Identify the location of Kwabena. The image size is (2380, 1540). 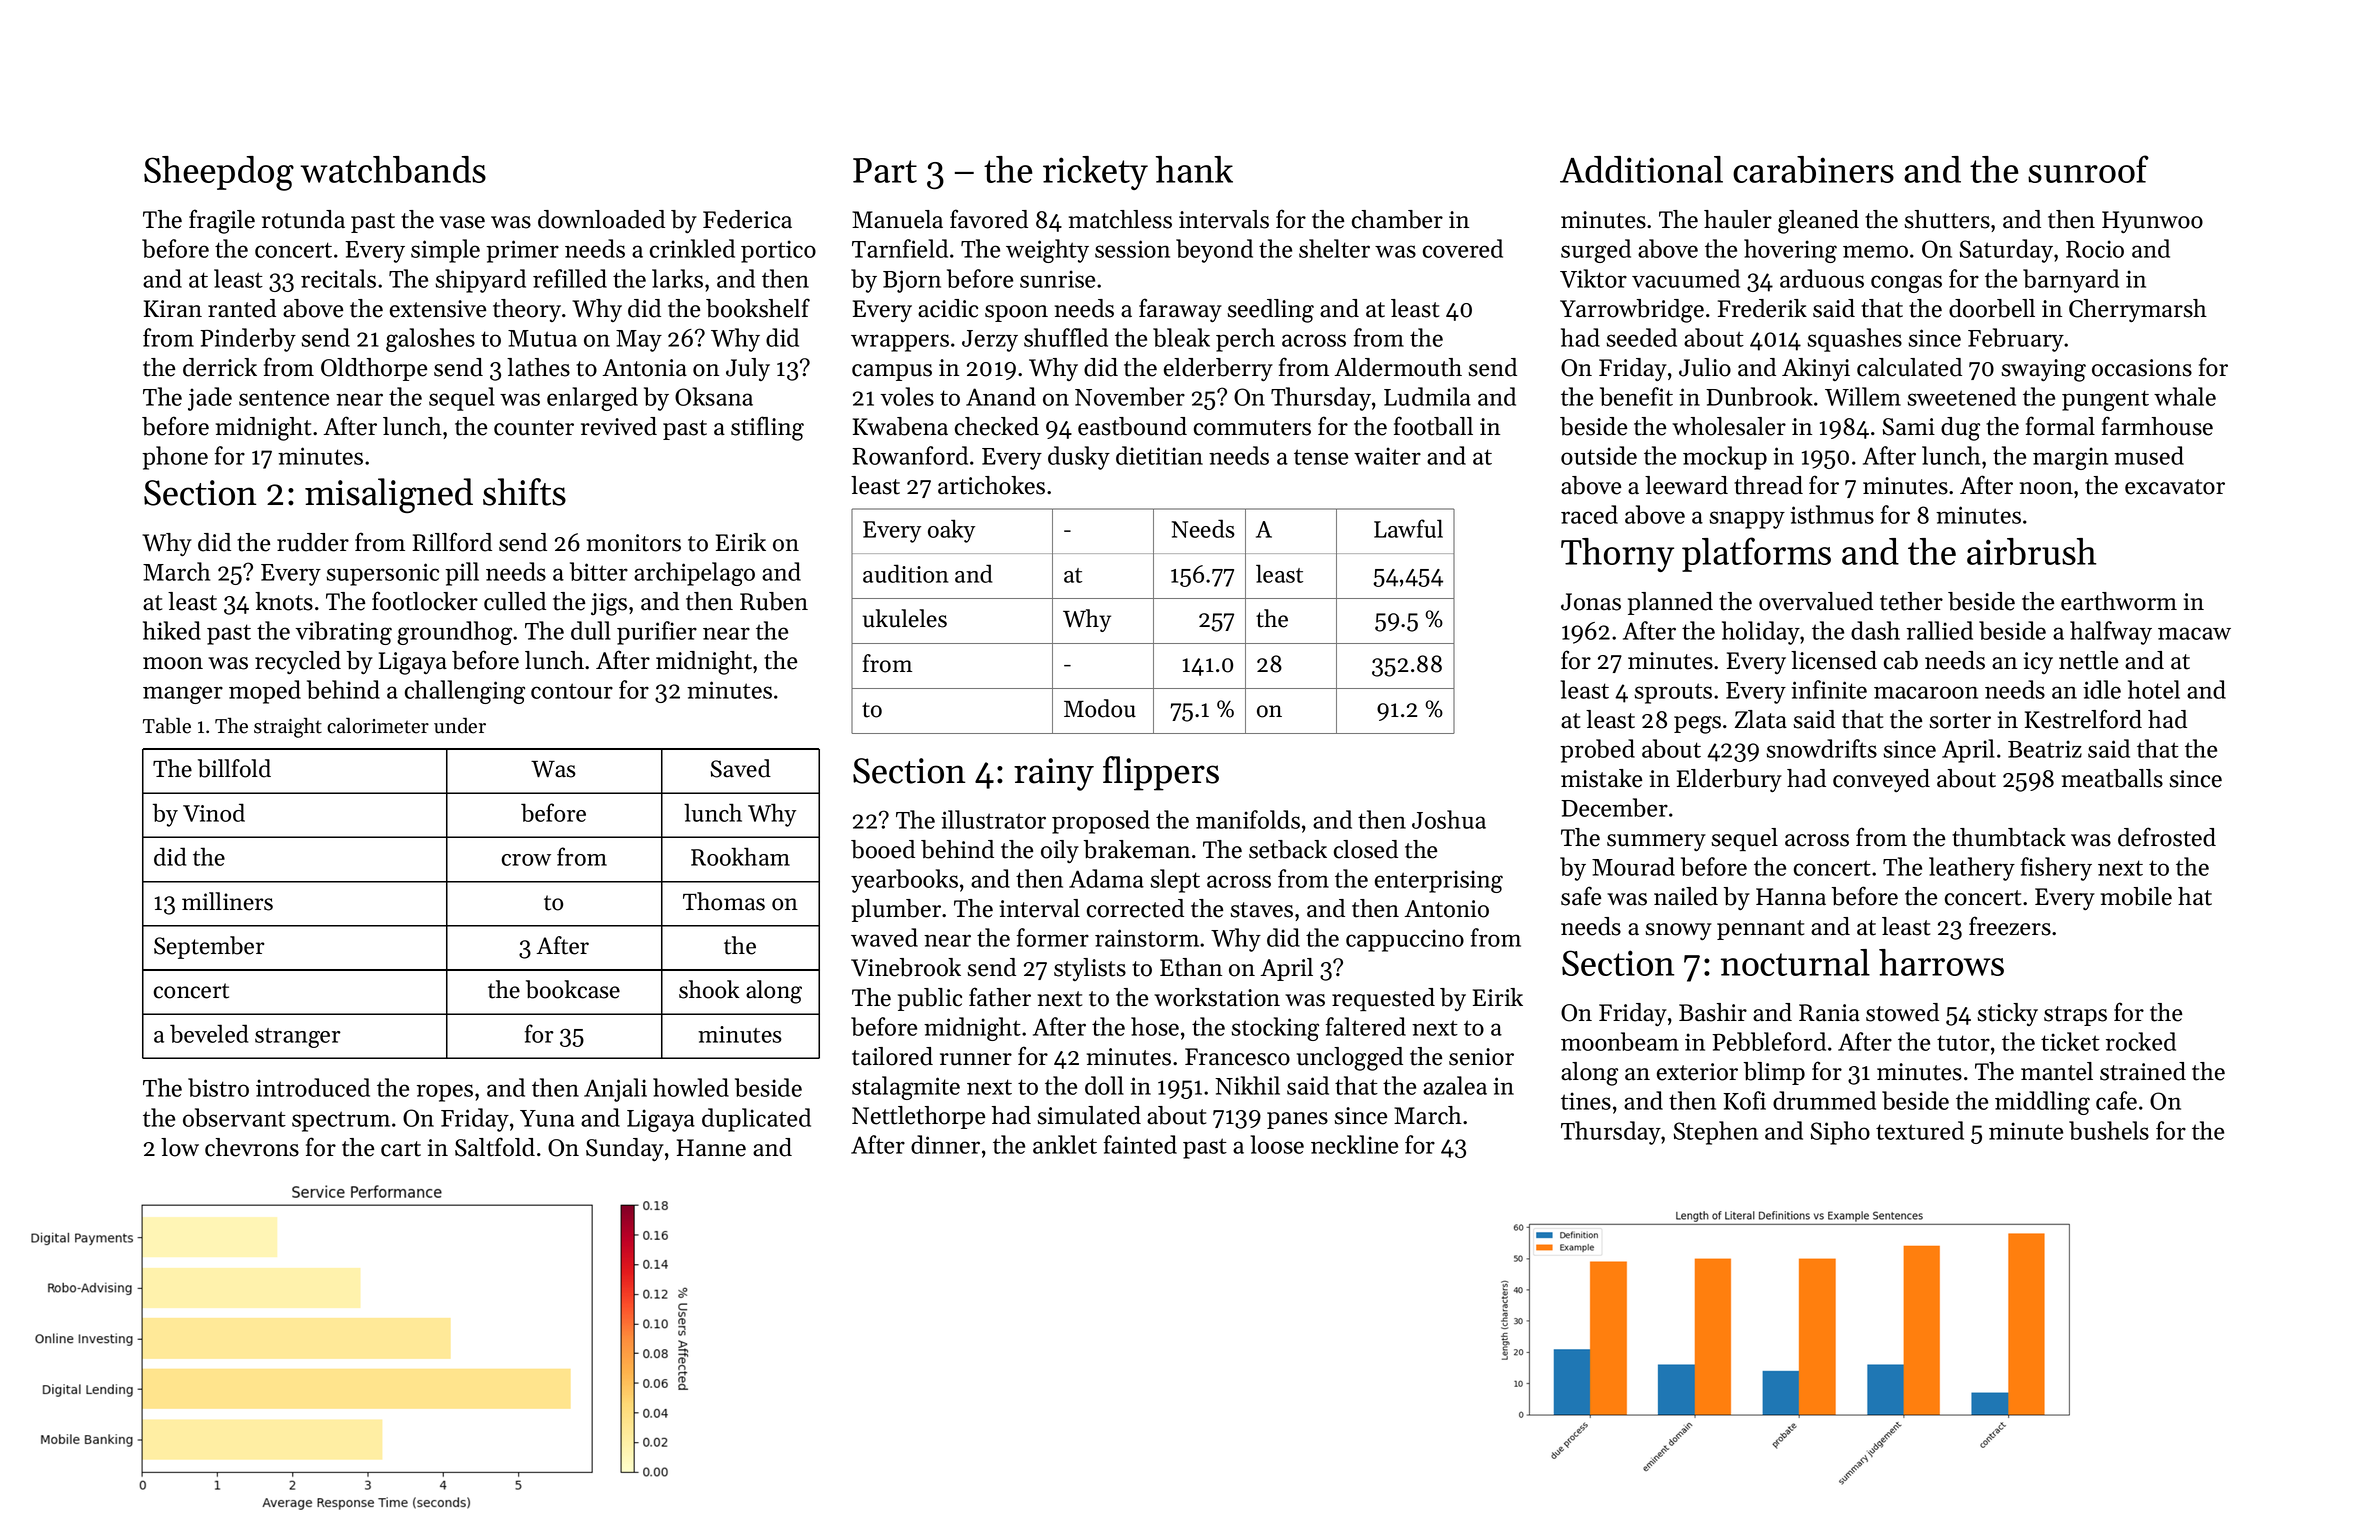
(900, 426).
